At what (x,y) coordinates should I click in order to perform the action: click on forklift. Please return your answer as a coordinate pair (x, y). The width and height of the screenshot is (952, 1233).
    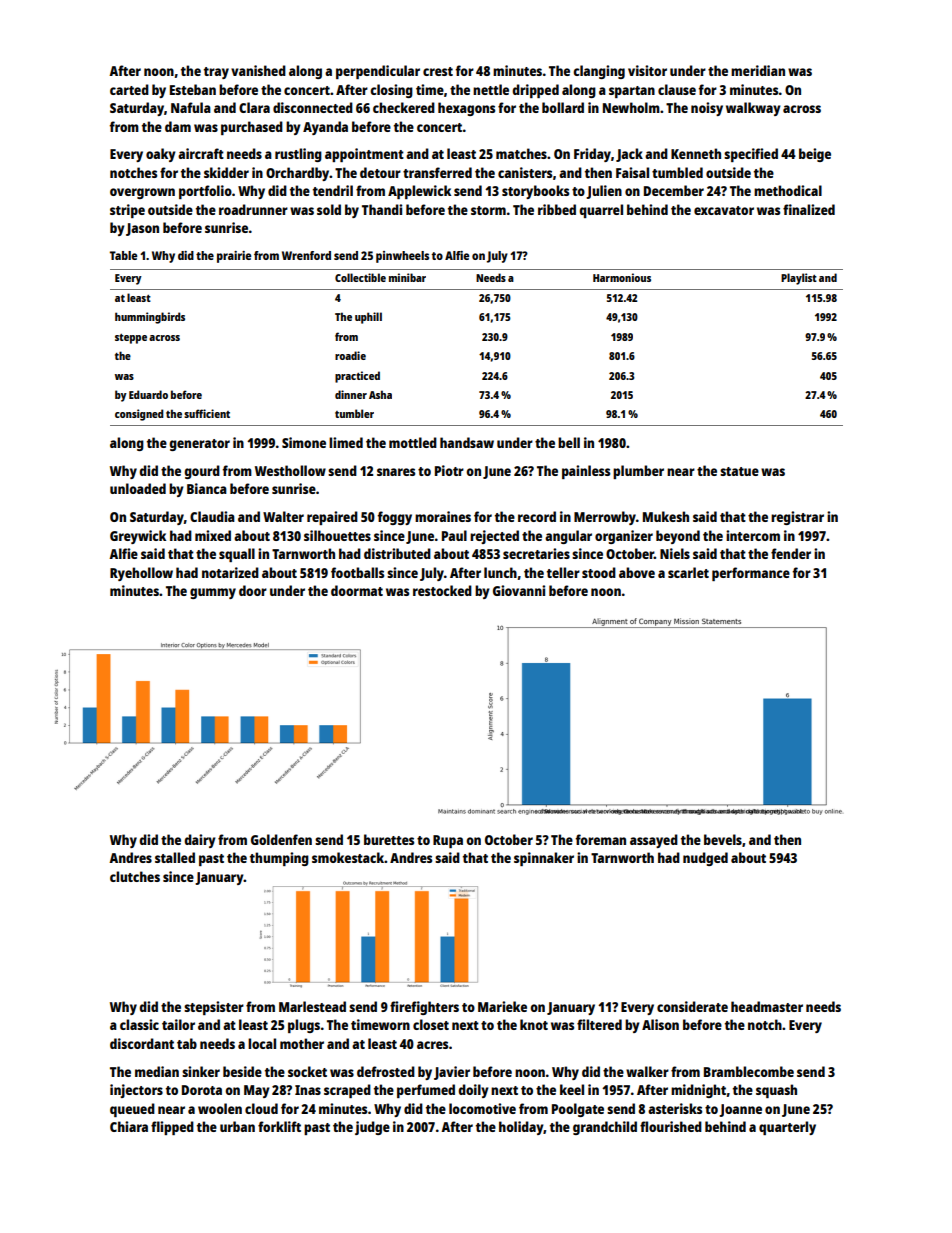
    Looking at the image, I should click on (279, 1126).
